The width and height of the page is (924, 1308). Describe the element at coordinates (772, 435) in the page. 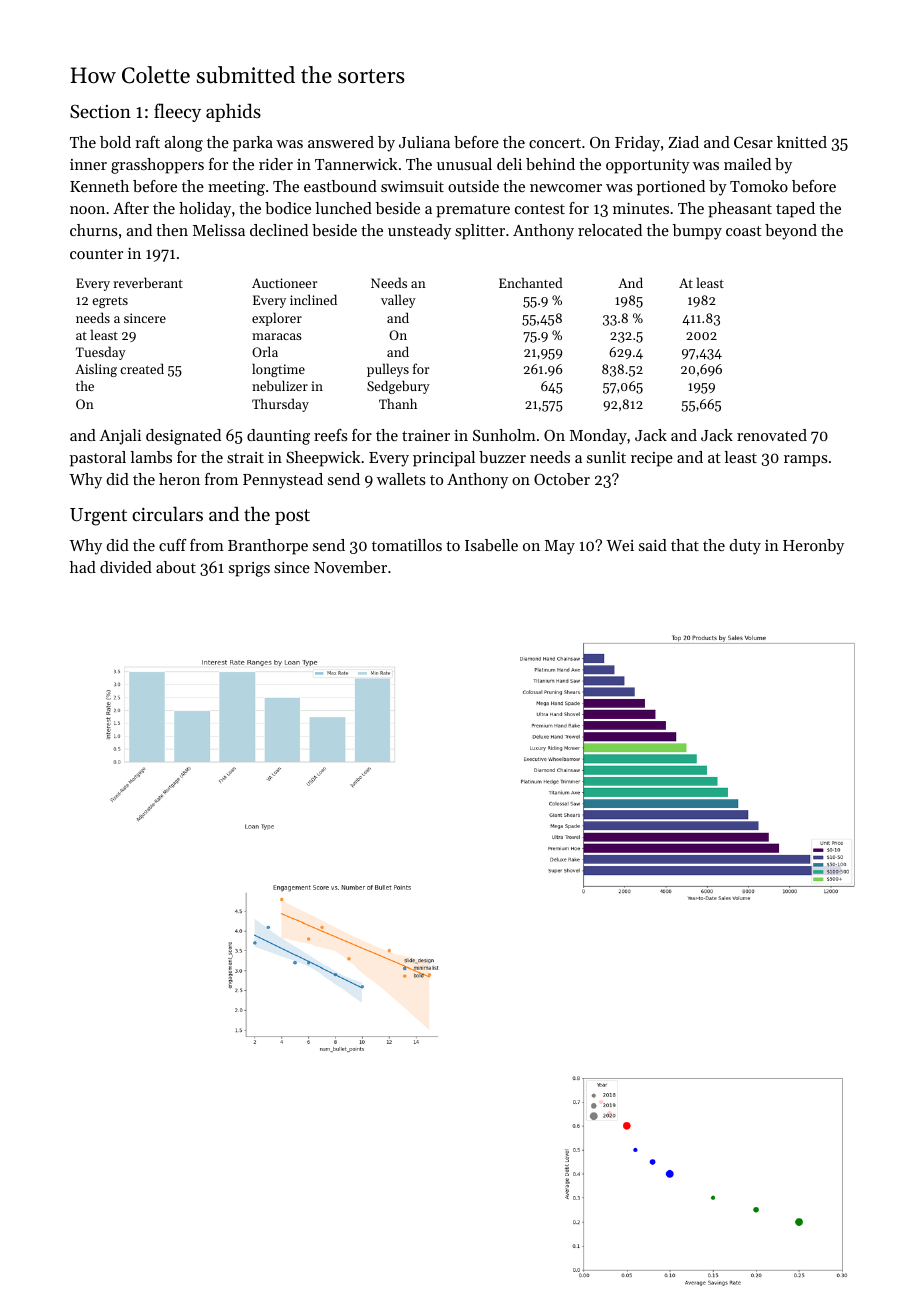

I see `renovated` at that location.
